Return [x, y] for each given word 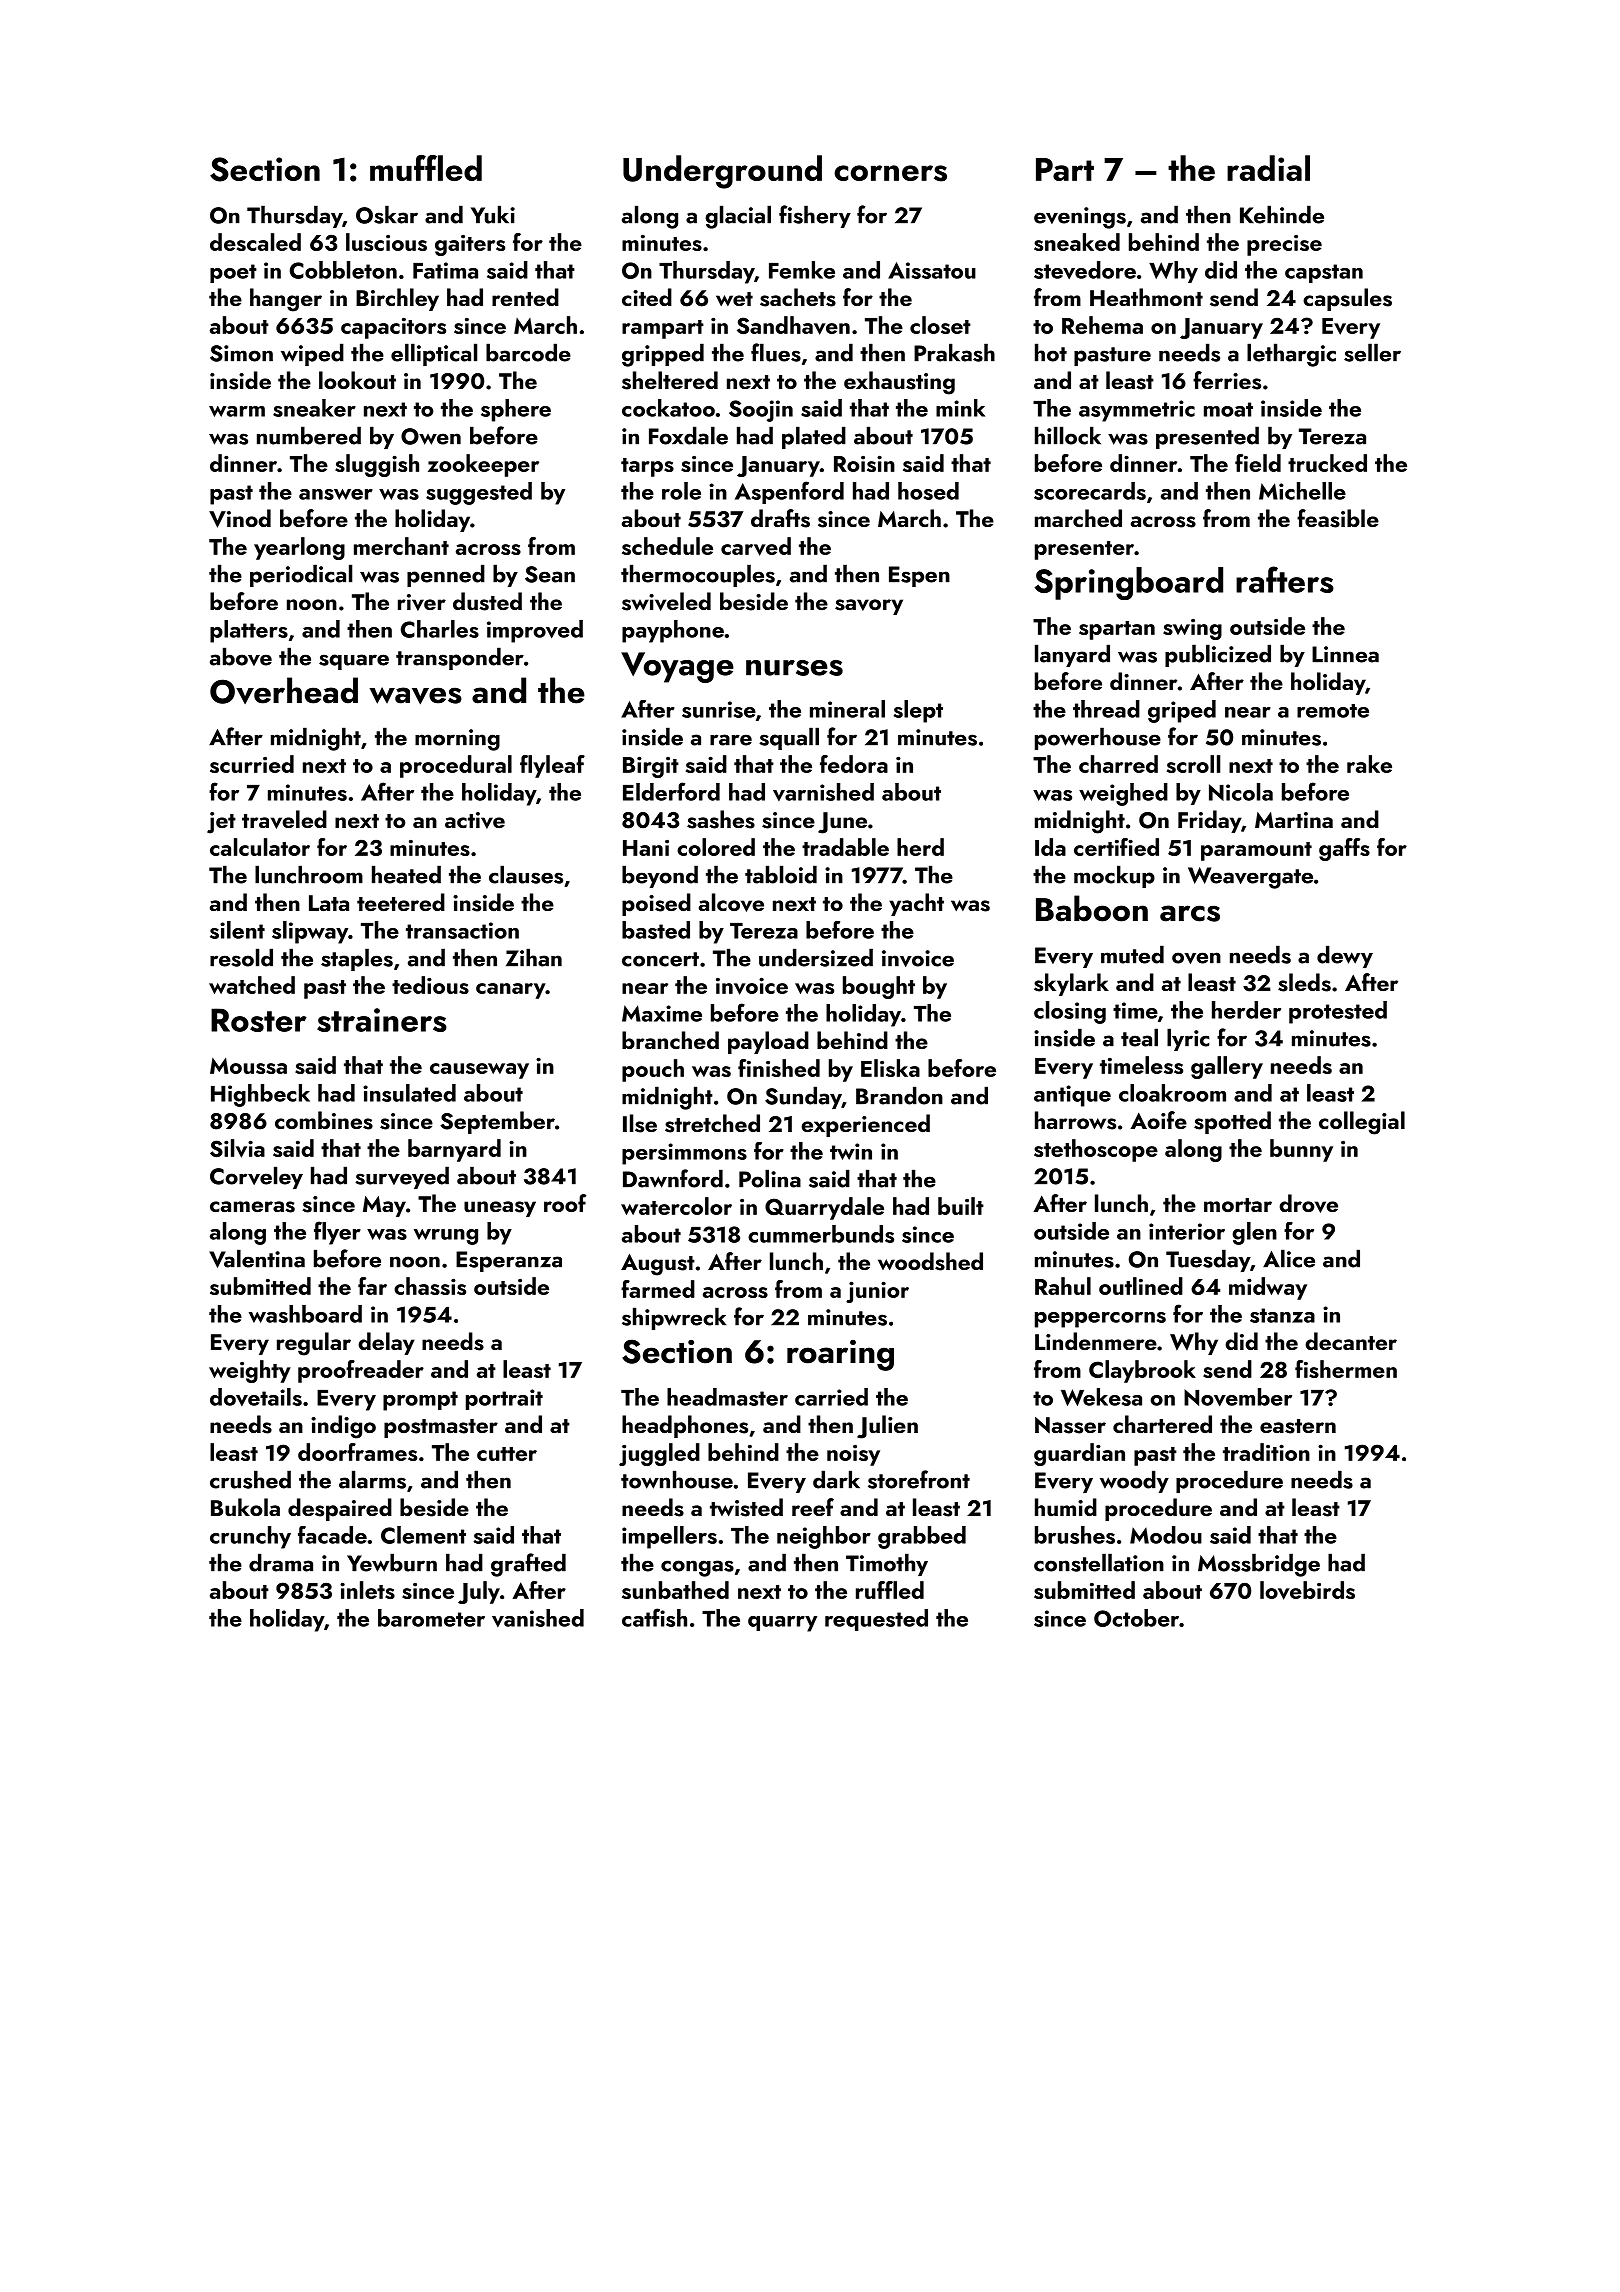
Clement [423, 1535]
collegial [1362, 1123]
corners [890, 173]
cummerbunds [821, 1234]
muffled [426, 168]
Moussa [248, 1066]
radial [1268, 168]
